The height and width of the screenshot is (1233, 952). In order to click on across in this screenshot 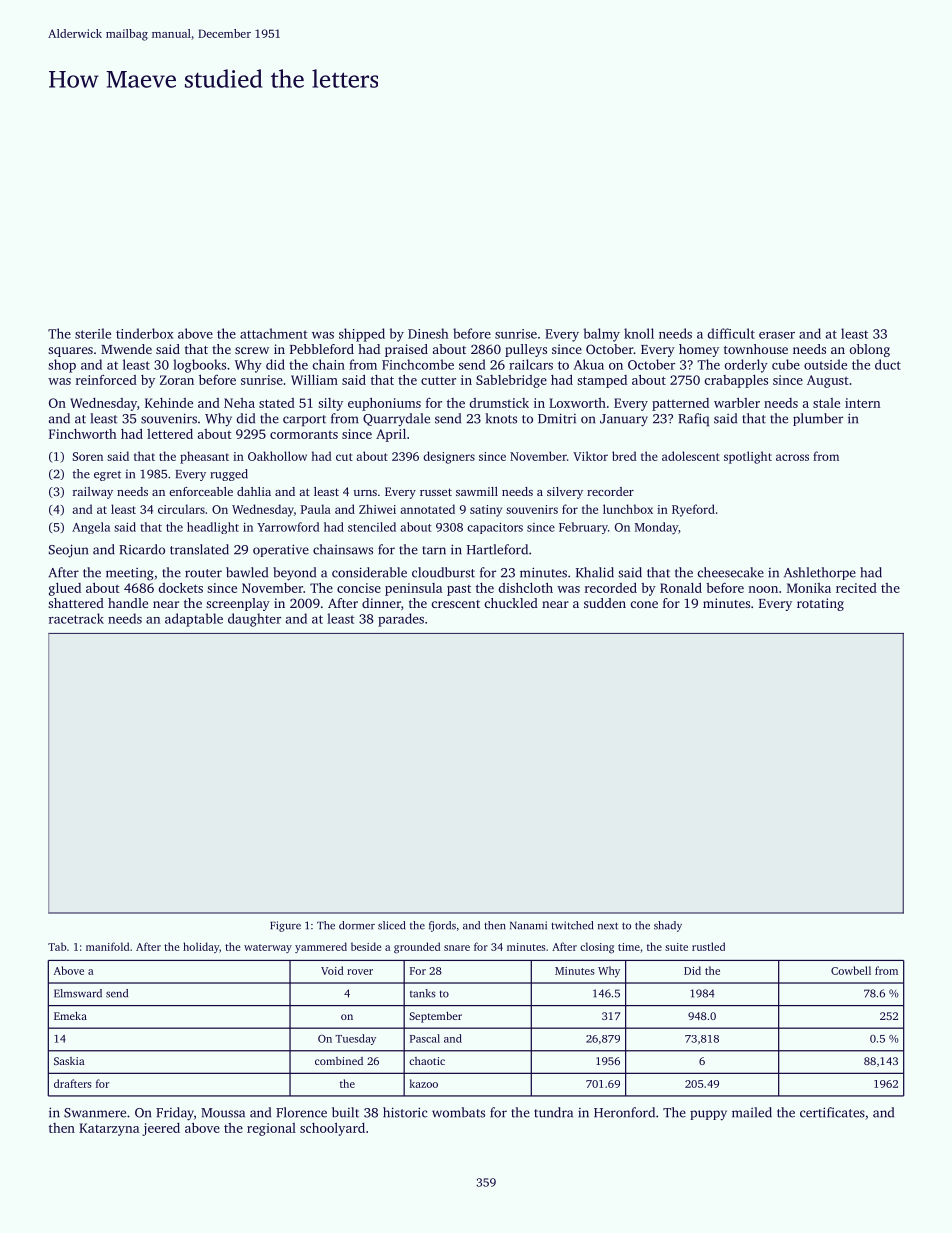, I will do `click(792, 457)`.
